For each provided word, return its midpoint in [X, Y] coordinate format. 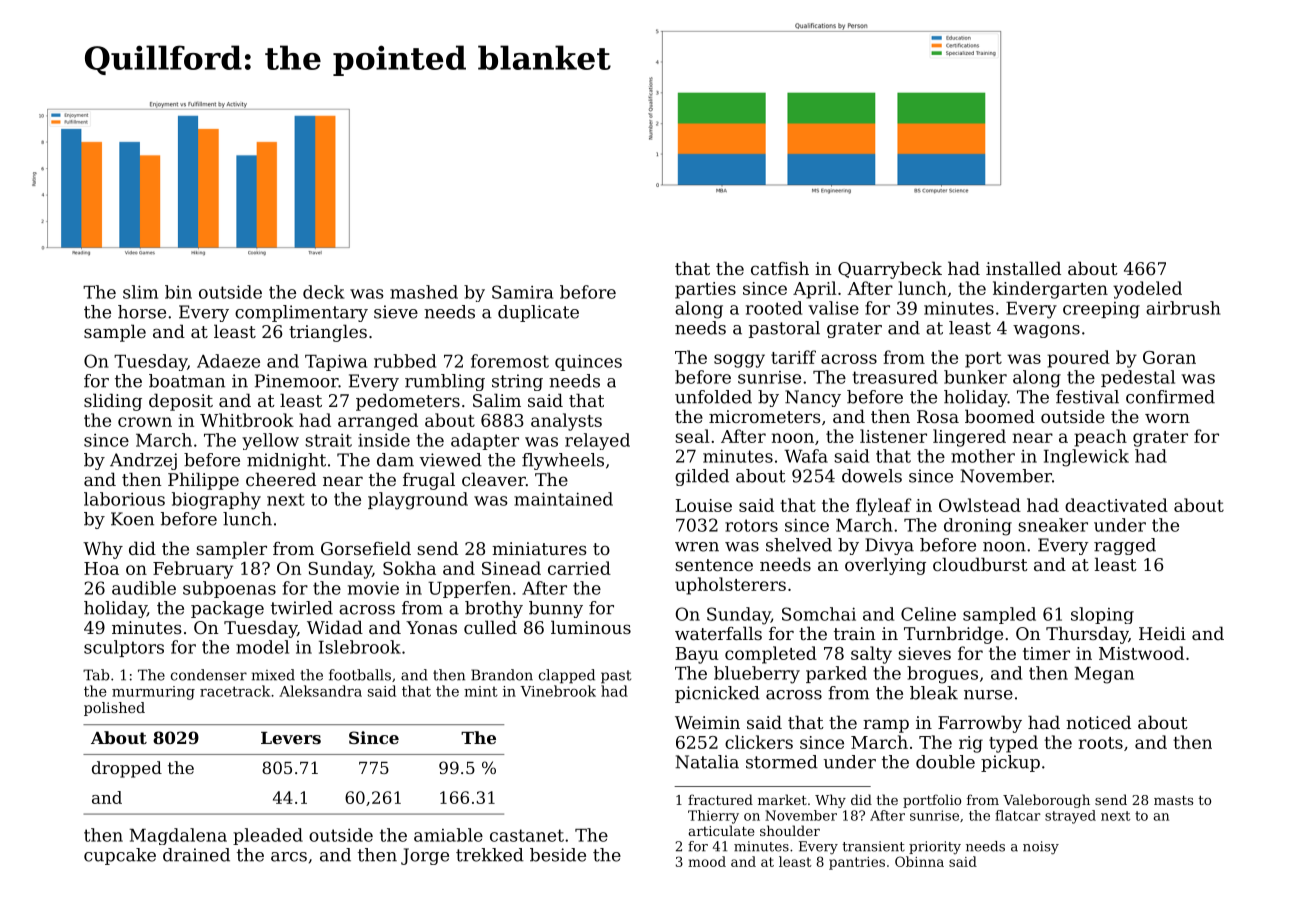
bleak [934, 693]
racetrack [235, 691]
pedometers [408, 402]
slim [140, 292]
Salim [497, 400]
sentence [714, 565]
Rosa [938, 416]
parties [705, 290]
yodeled [1147, 290]
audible [144, 588]
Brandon [502, 675]
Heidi [1162, 633]
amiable [448, 835]
